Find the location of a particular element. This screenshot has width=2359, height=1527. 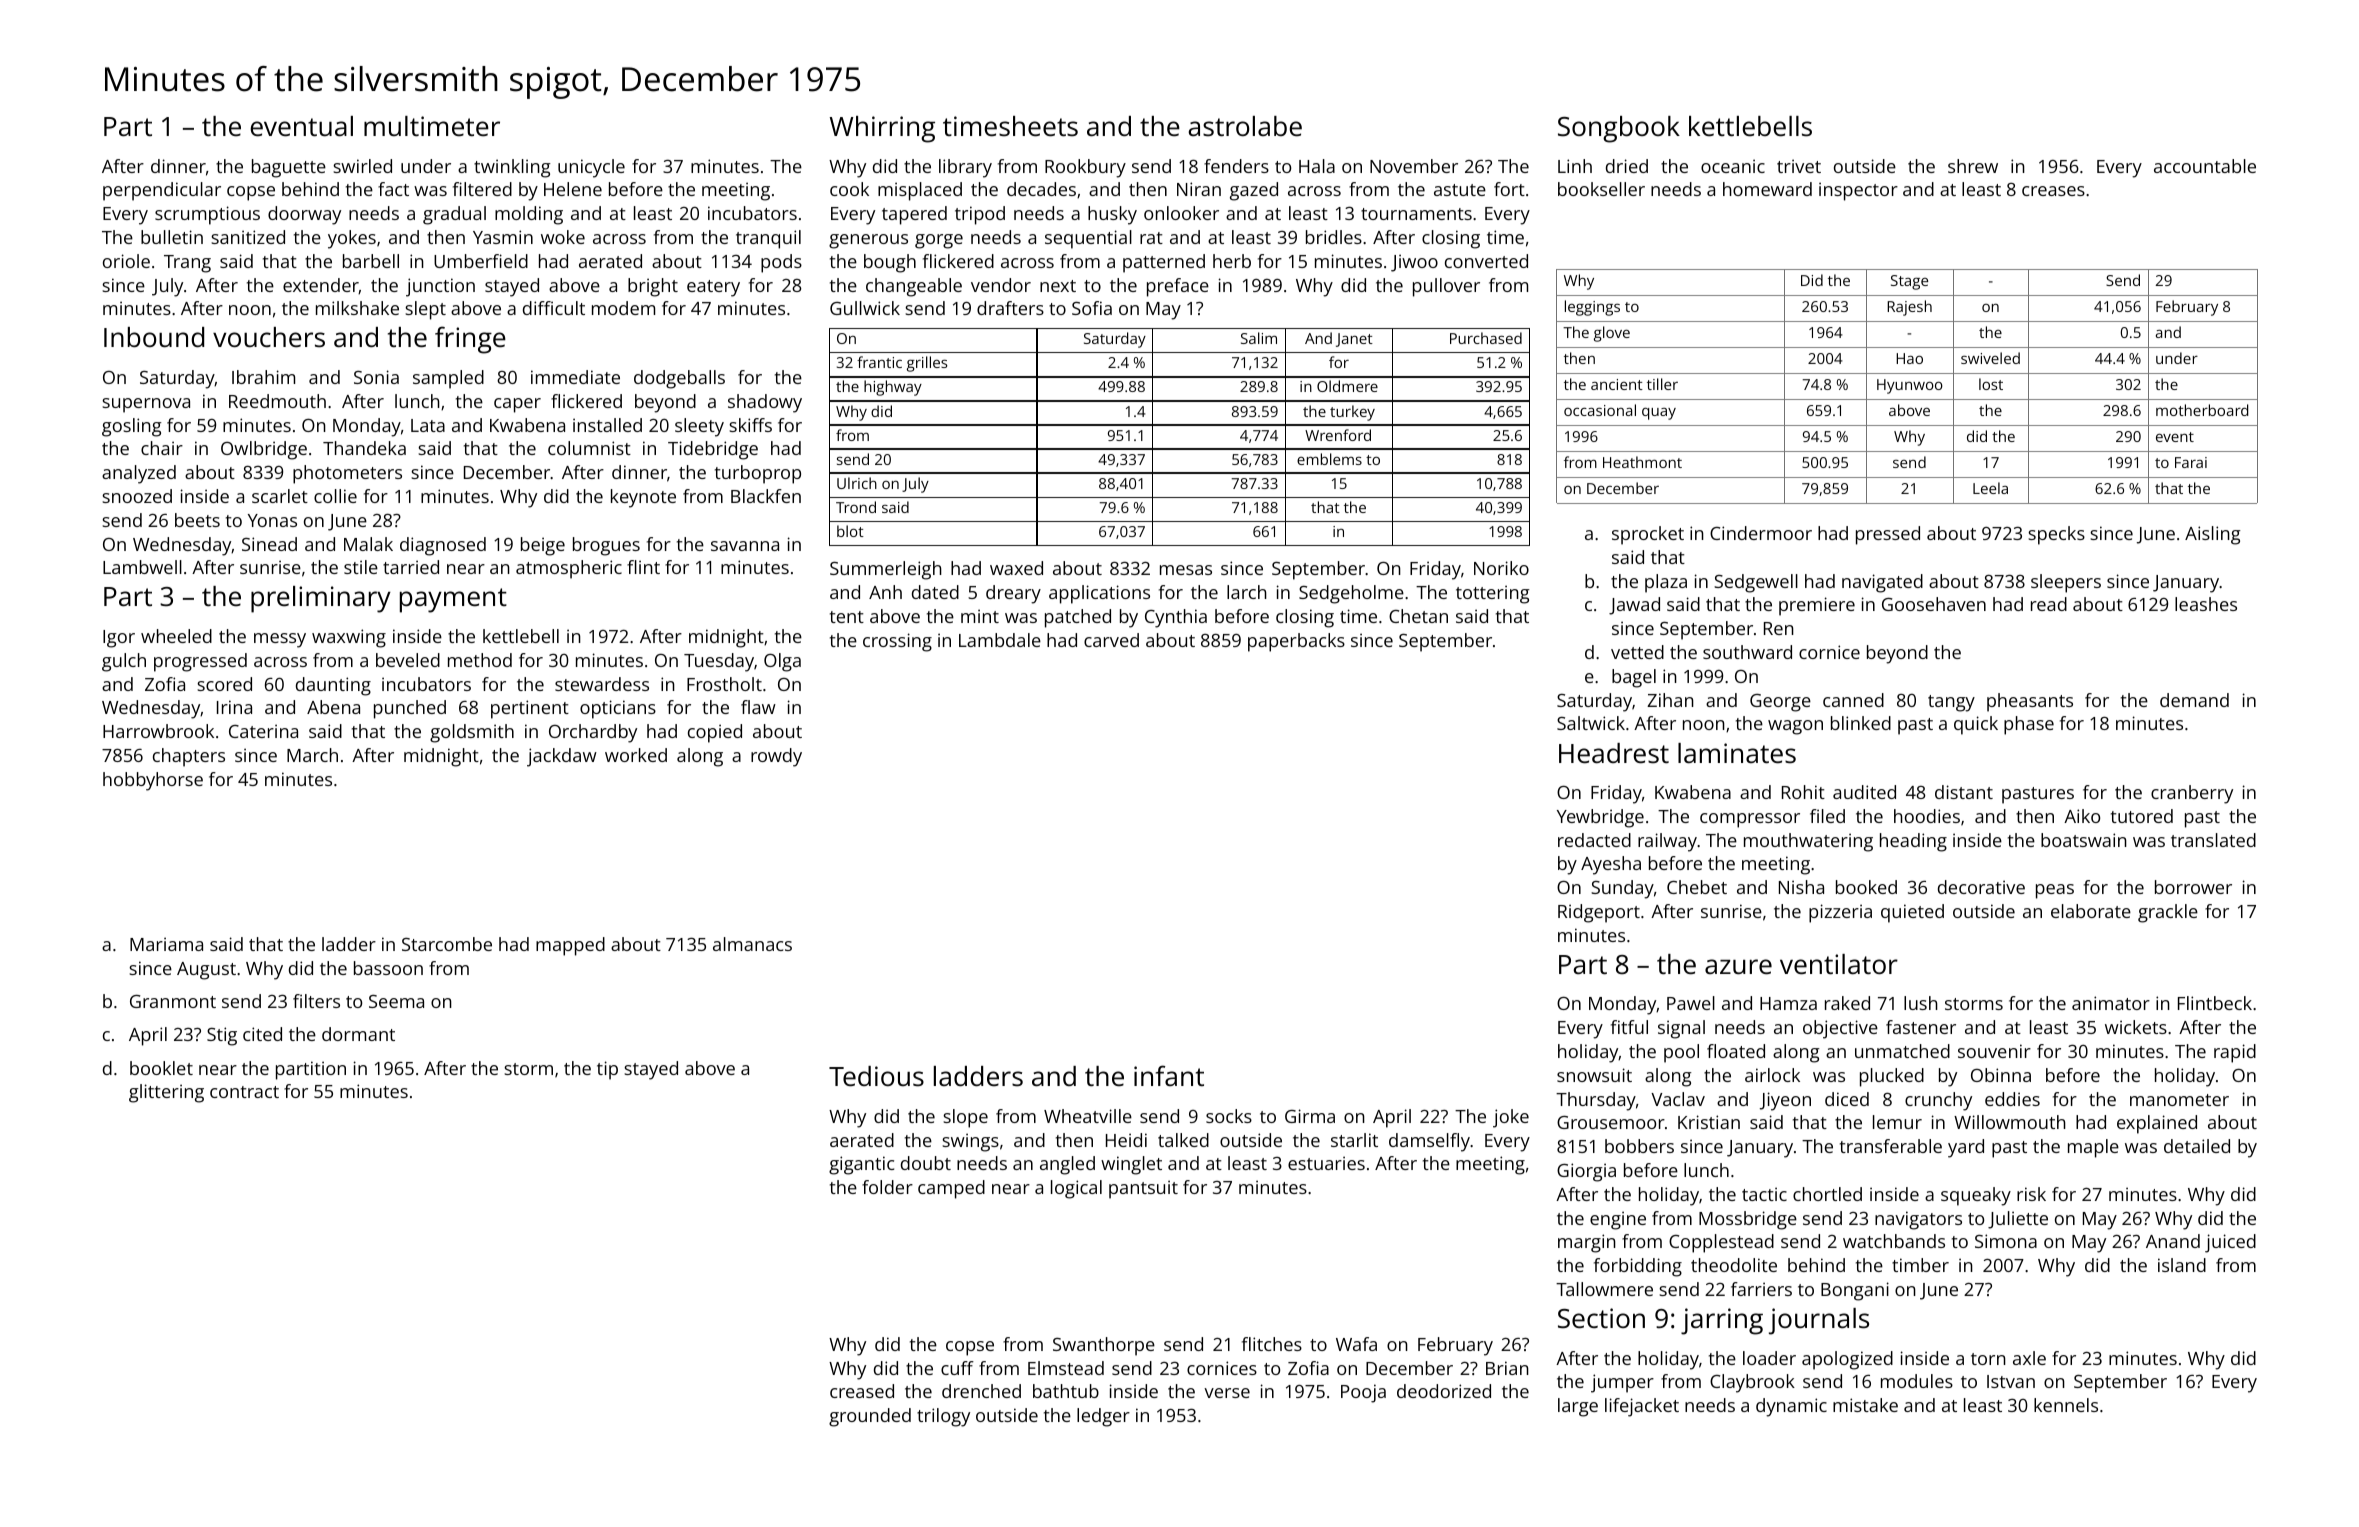

Saltwick is located at coordinates (1591, 723).
